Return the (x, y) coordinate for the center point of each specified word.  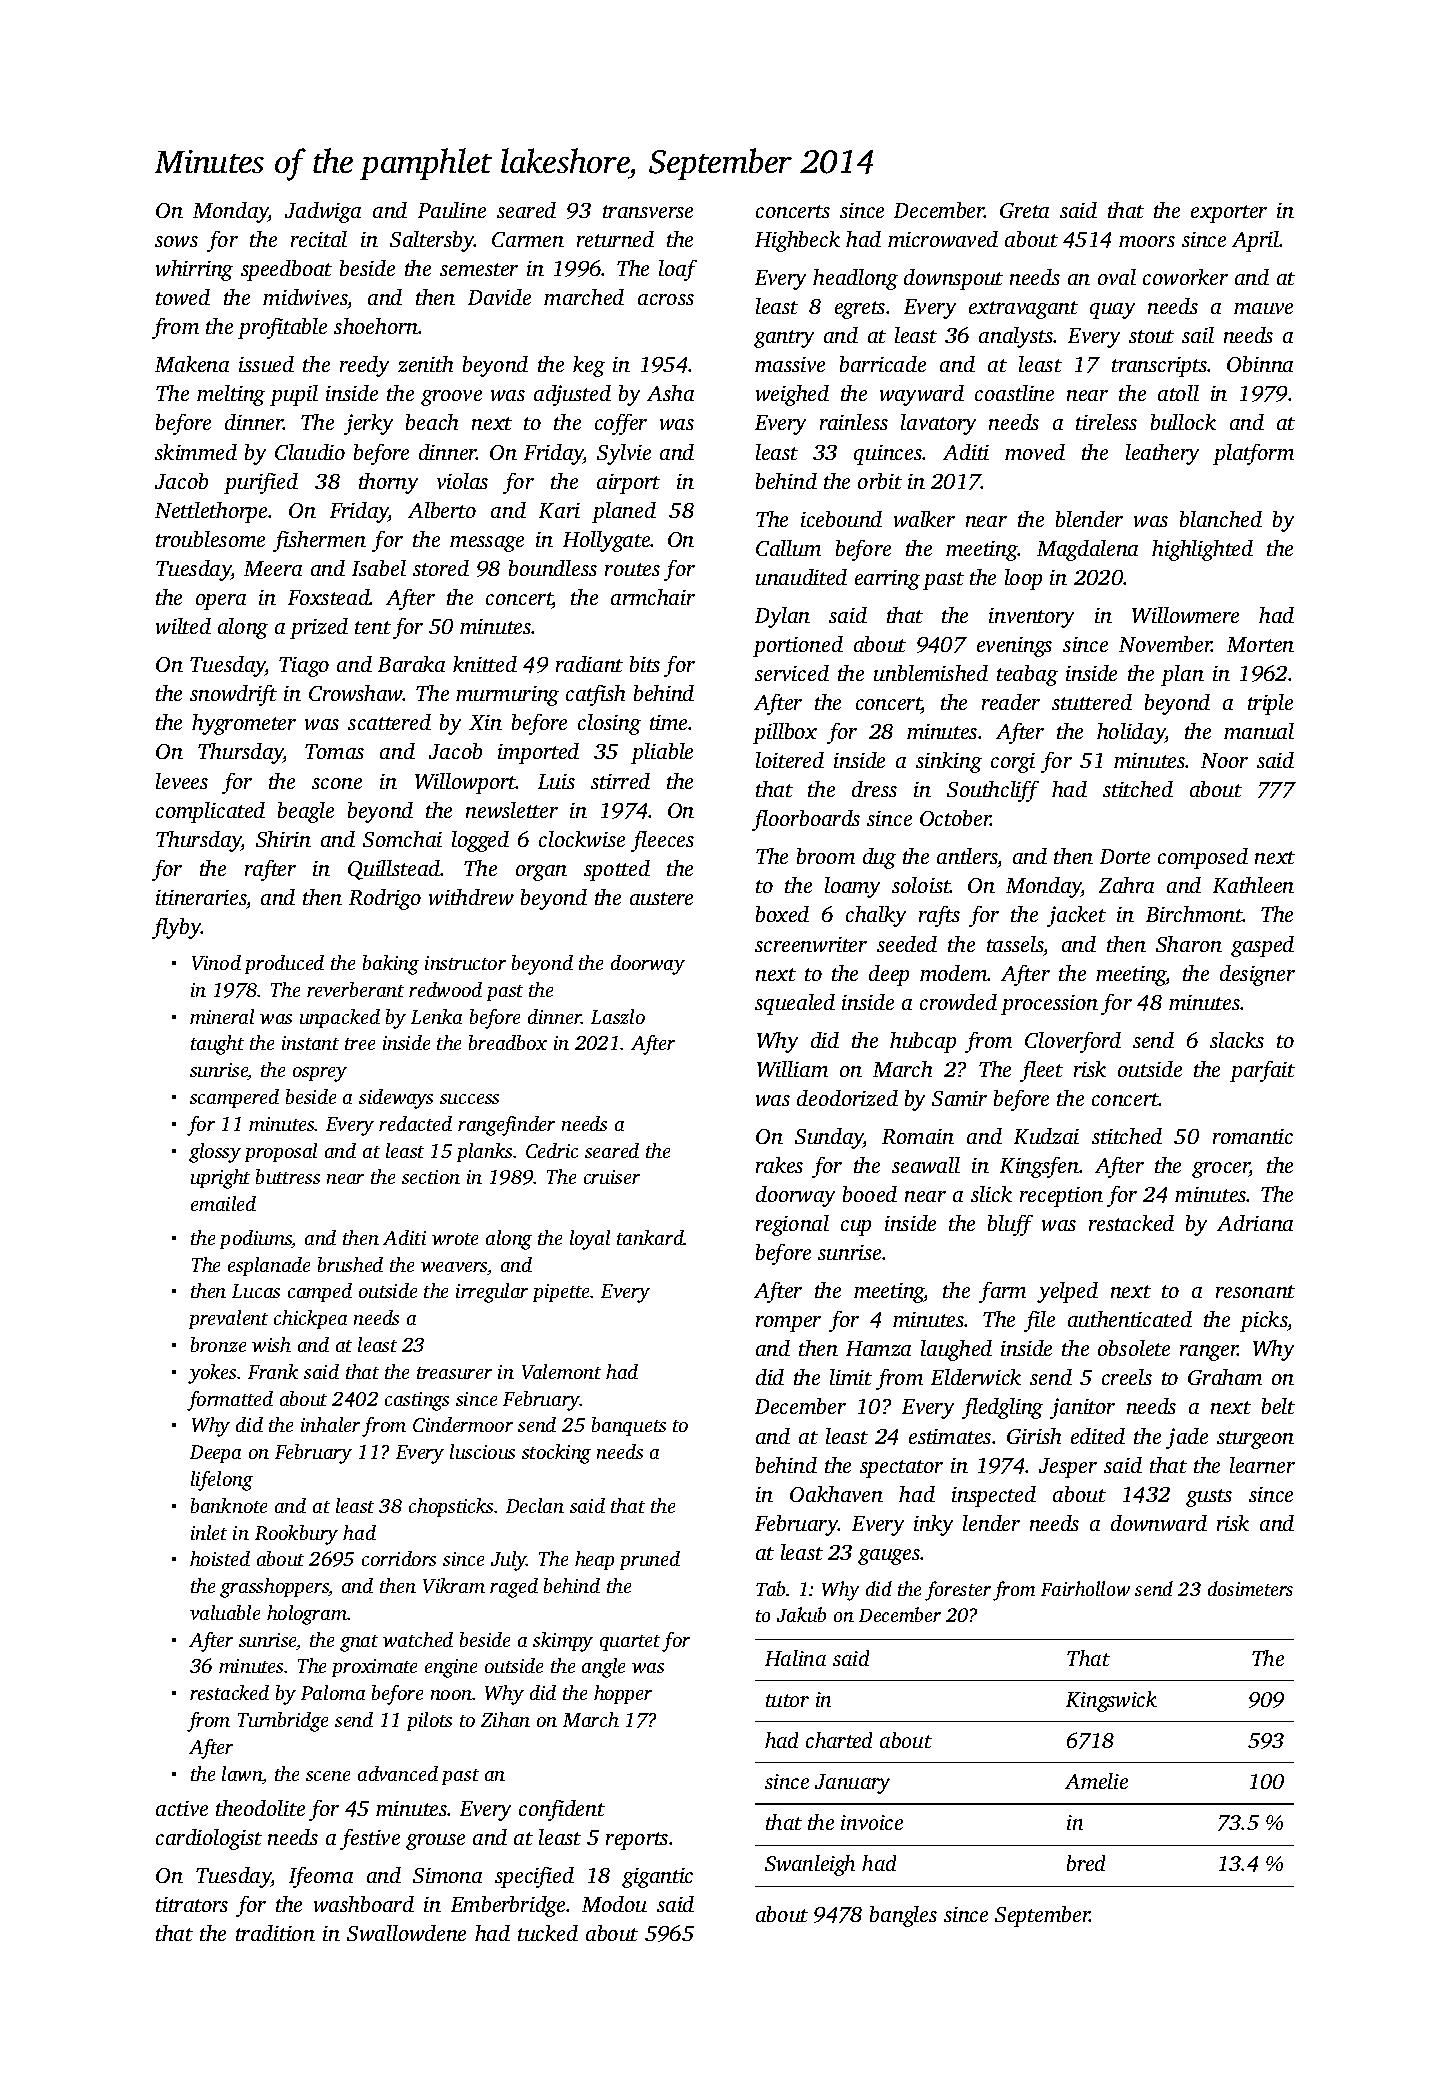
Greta (1024, 210)
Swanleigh (810, 1865)
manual (1259, 731)
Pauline (452, 210)
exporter (1229, 214)
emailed (223, 1203)
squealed (795, 1004)
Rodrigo (385, 899)
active (182, 1808)
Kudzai (1046, 1136)
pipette (561, 1293)
